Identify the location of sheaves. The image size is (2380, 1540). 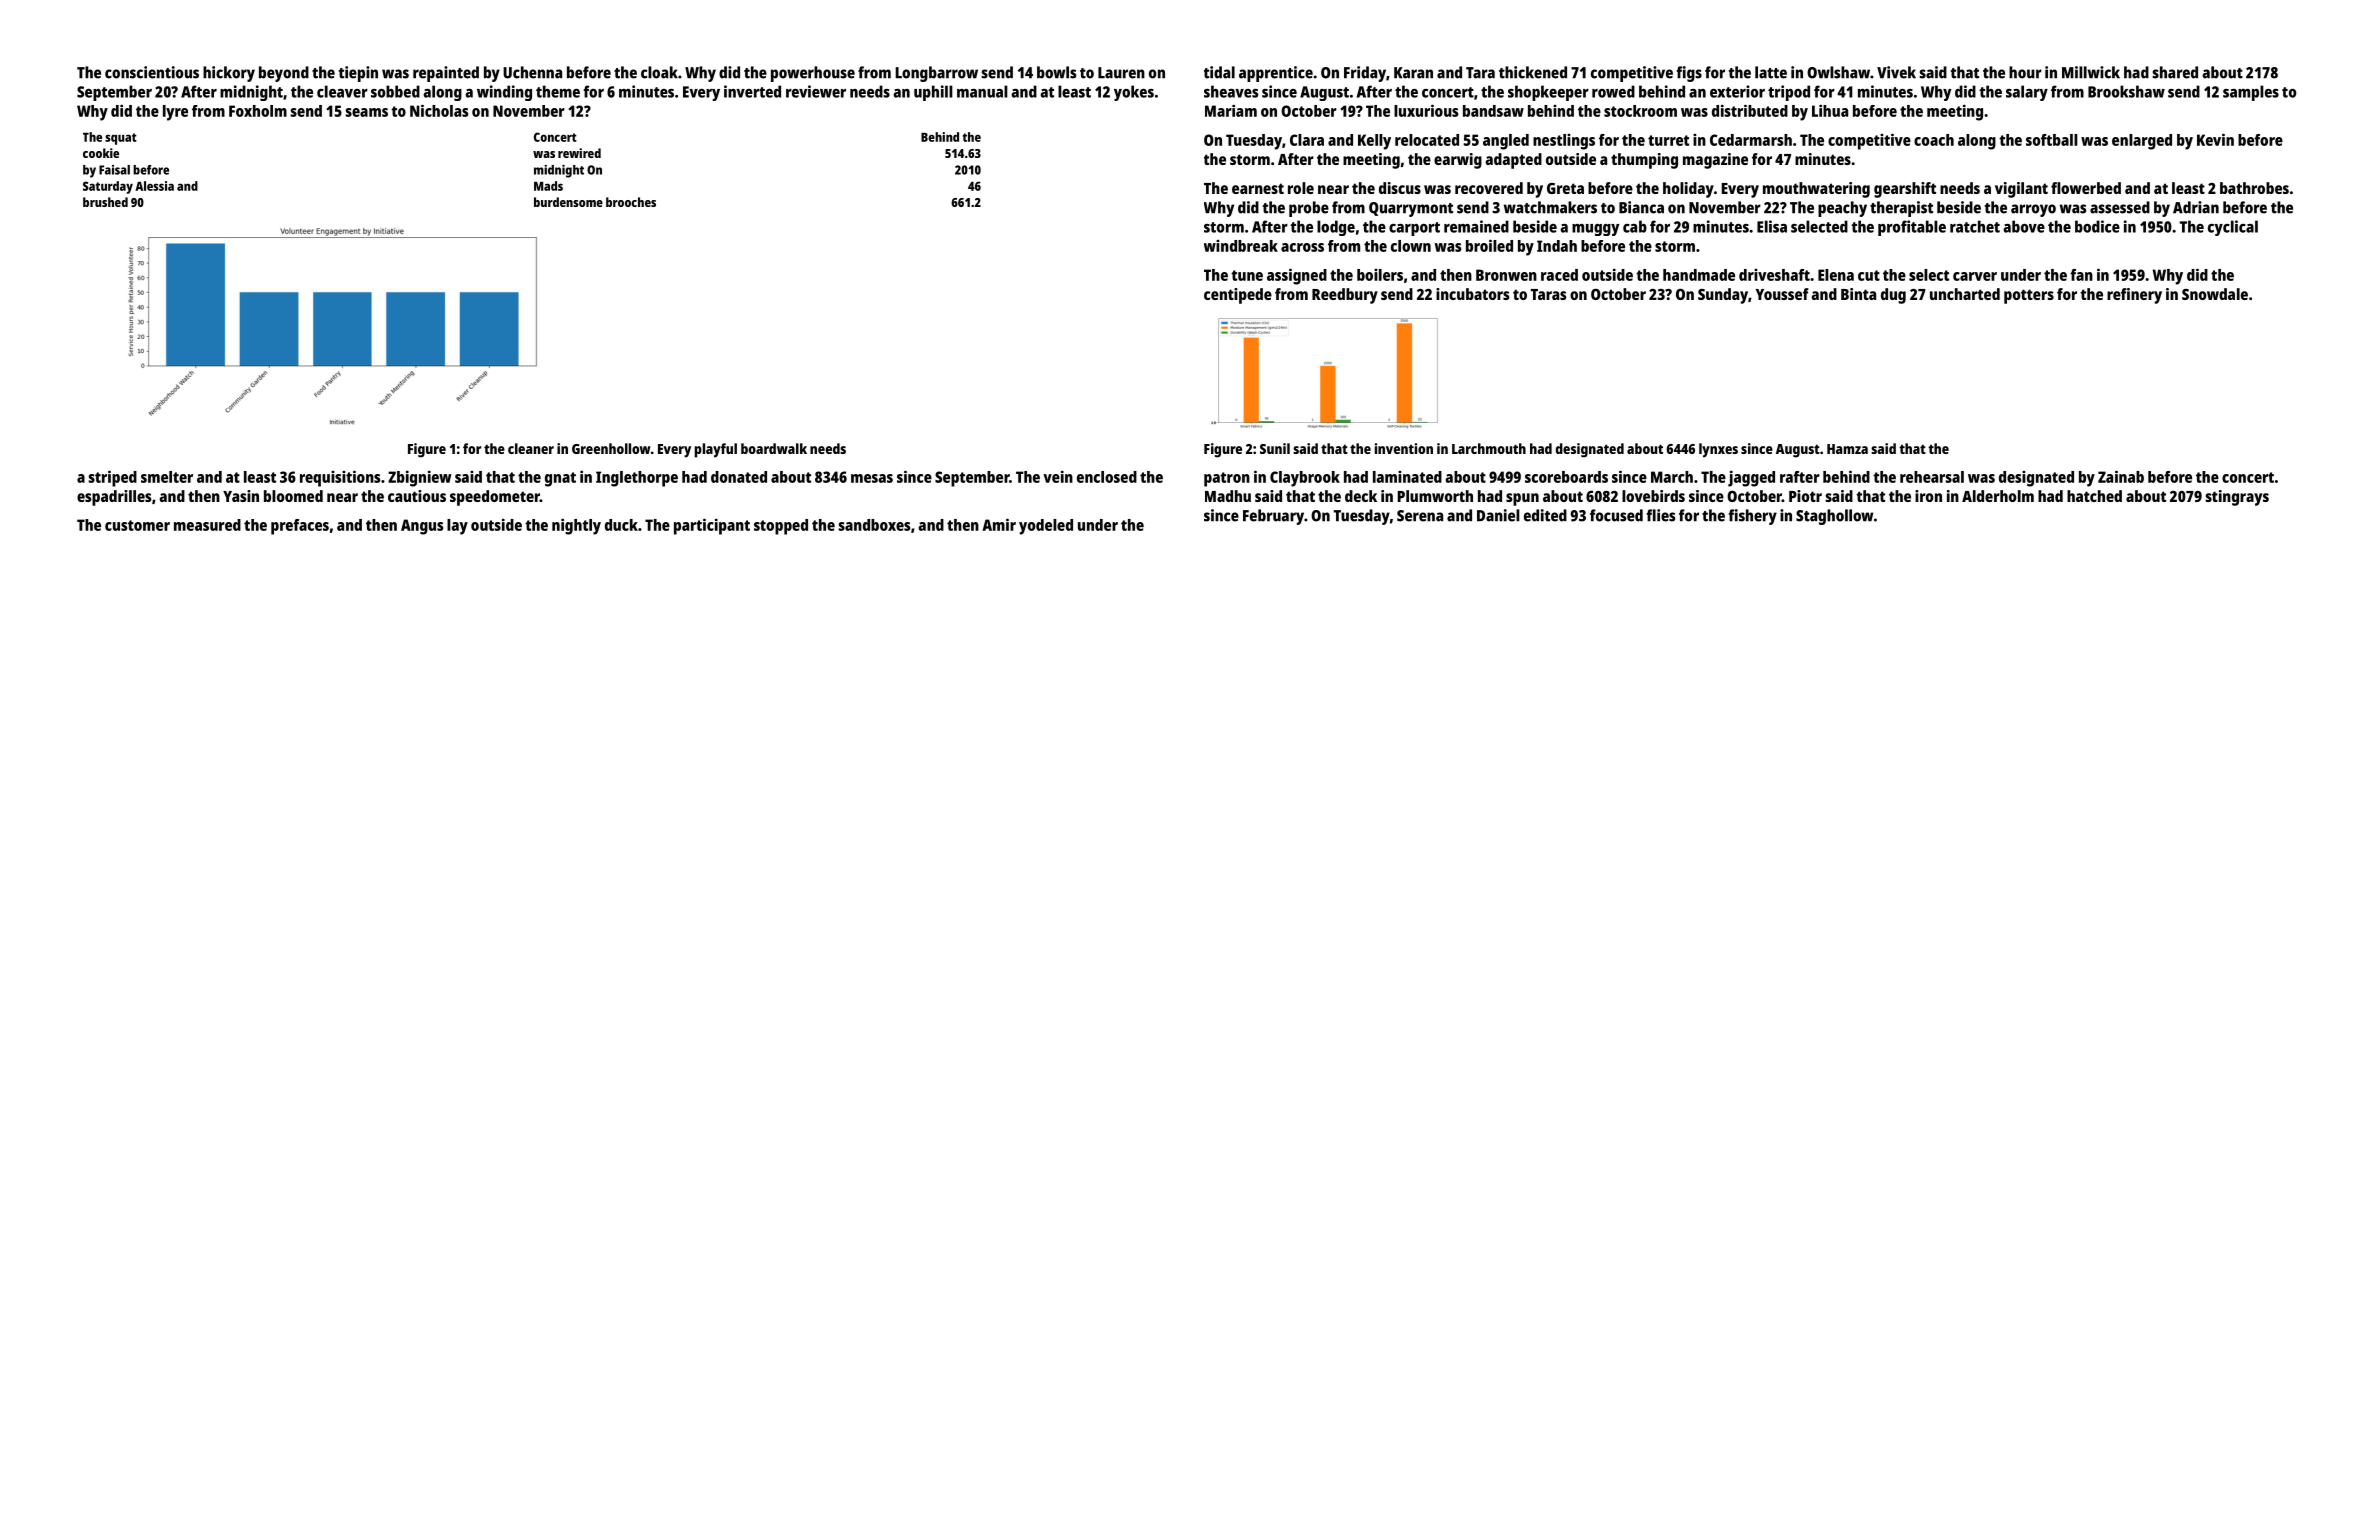
(1231, 91).
